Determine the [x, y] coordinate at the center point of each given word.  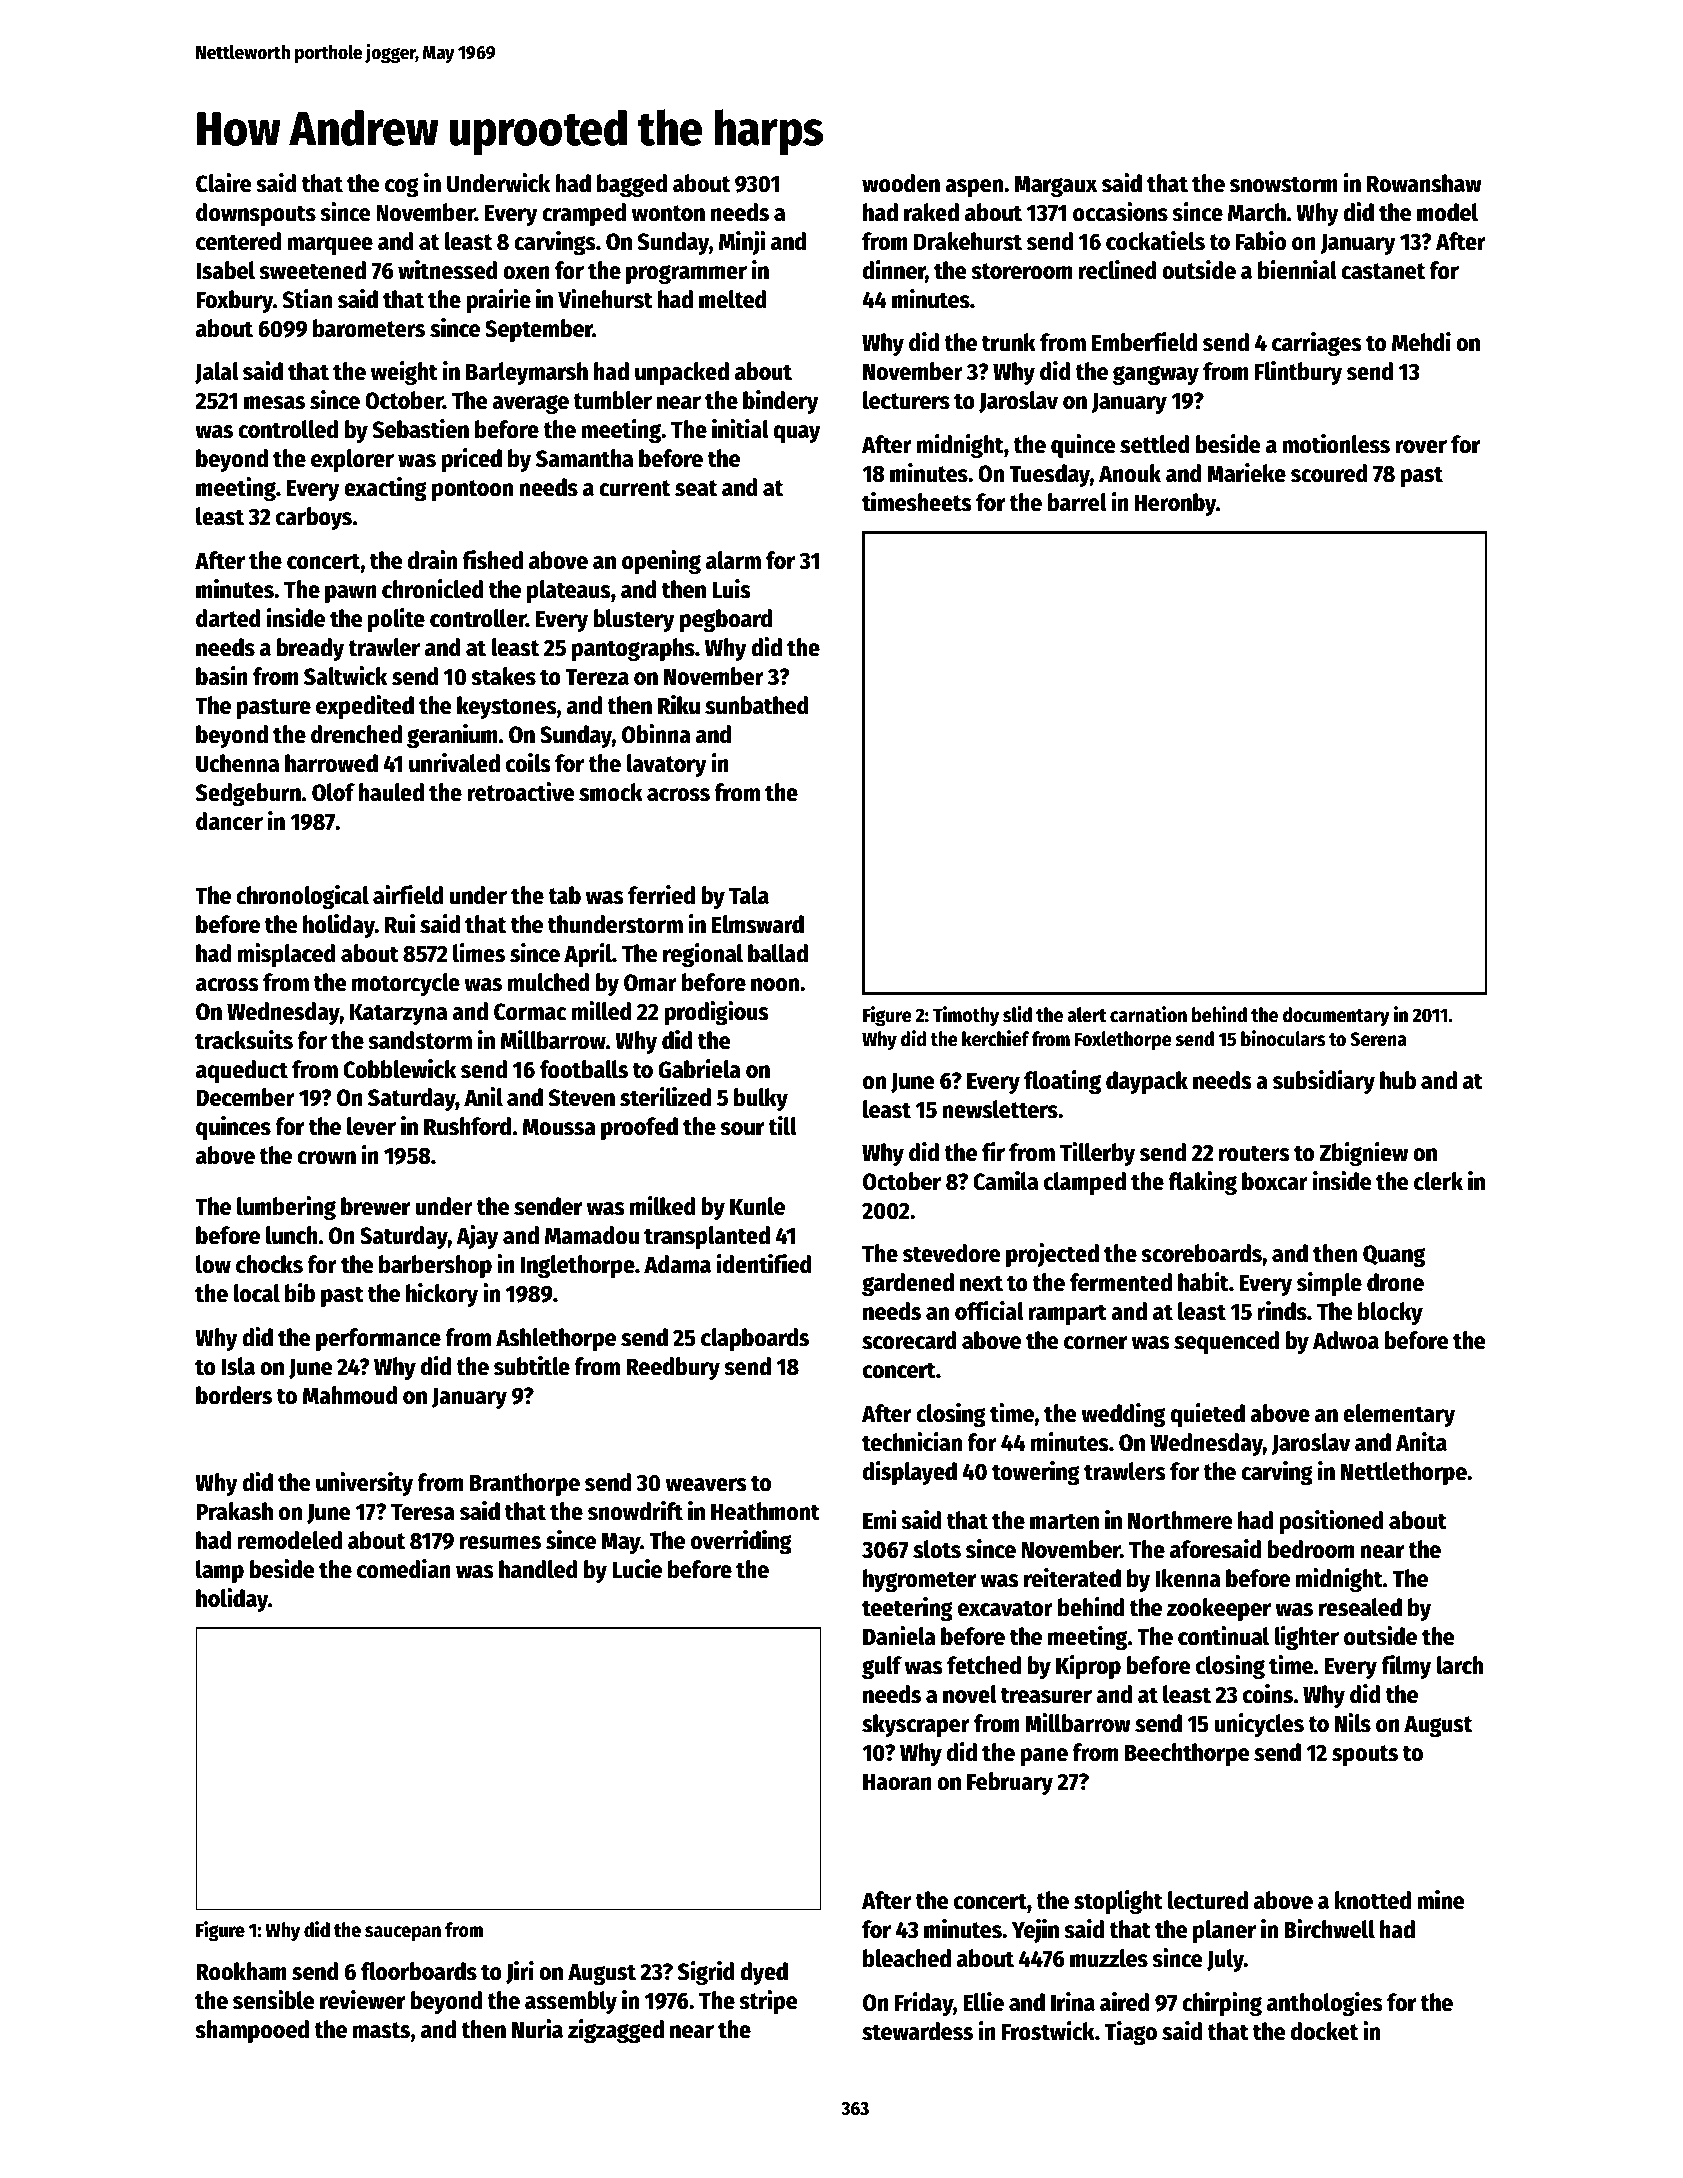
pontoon [472, 490]
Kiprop [1088, 1667]
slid [1017, 1014]
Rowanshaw [1424, 183]
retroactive [521, 792]
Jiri [520, 1972]
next [981, 1283]
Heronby [1175, 504]
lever [371, 1126]
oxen [526, 273]
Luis [731, 589]
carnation [1148, 1014]
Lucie [637, 1569]
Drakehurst [968, 241]
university [364, 1484]
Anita [1421, 1442]
